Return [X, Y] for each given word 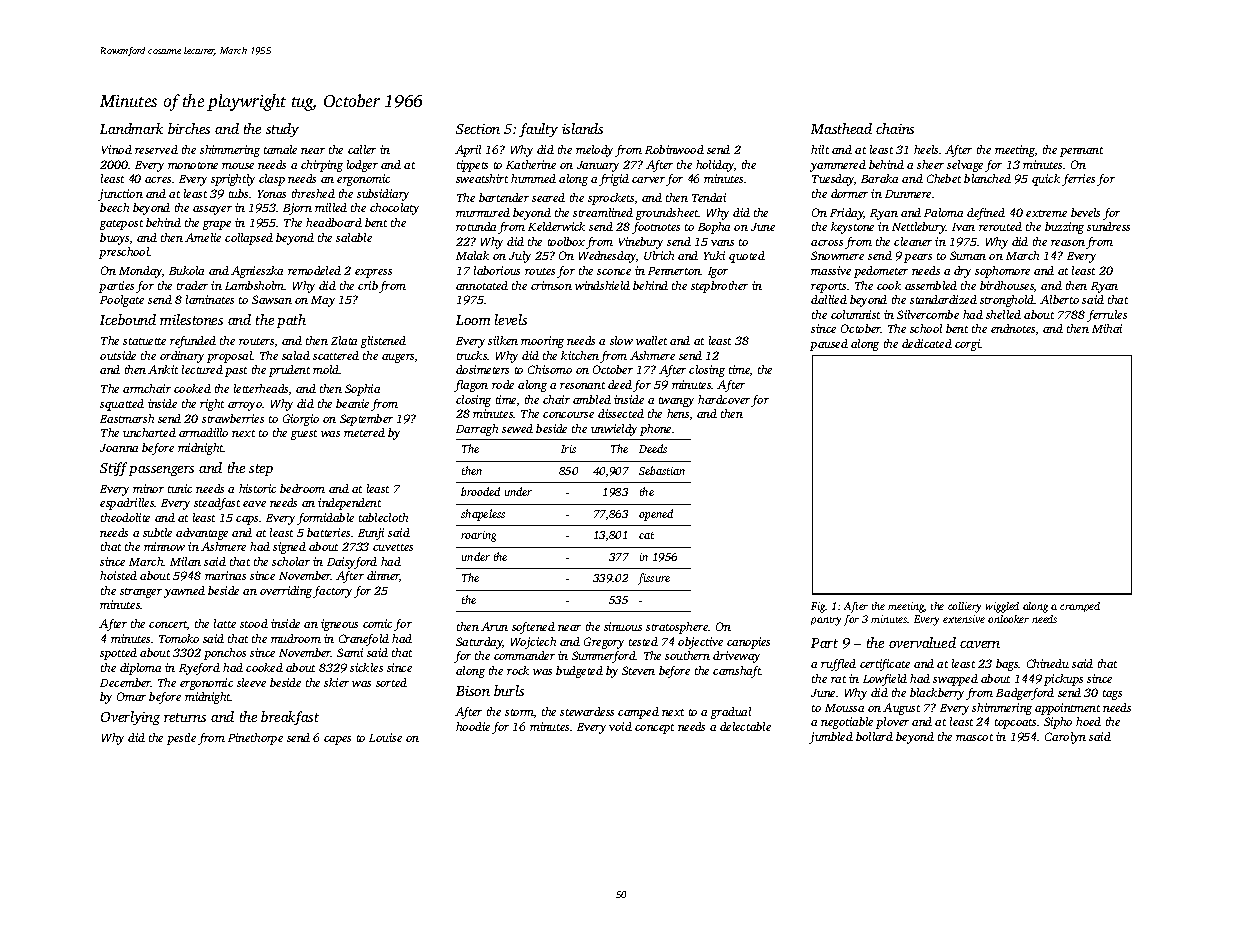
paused [829, 345]
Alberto [1059, 299]
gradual [731, 713]
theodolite [125, 517]
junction [120, 195]
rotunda [476, 226]
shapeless [483, 515]
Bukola [186, 270]
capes [337, 740]
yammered [838, 166]
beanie [352, 403]
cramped [1080, 607]
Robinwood [674, 149]
